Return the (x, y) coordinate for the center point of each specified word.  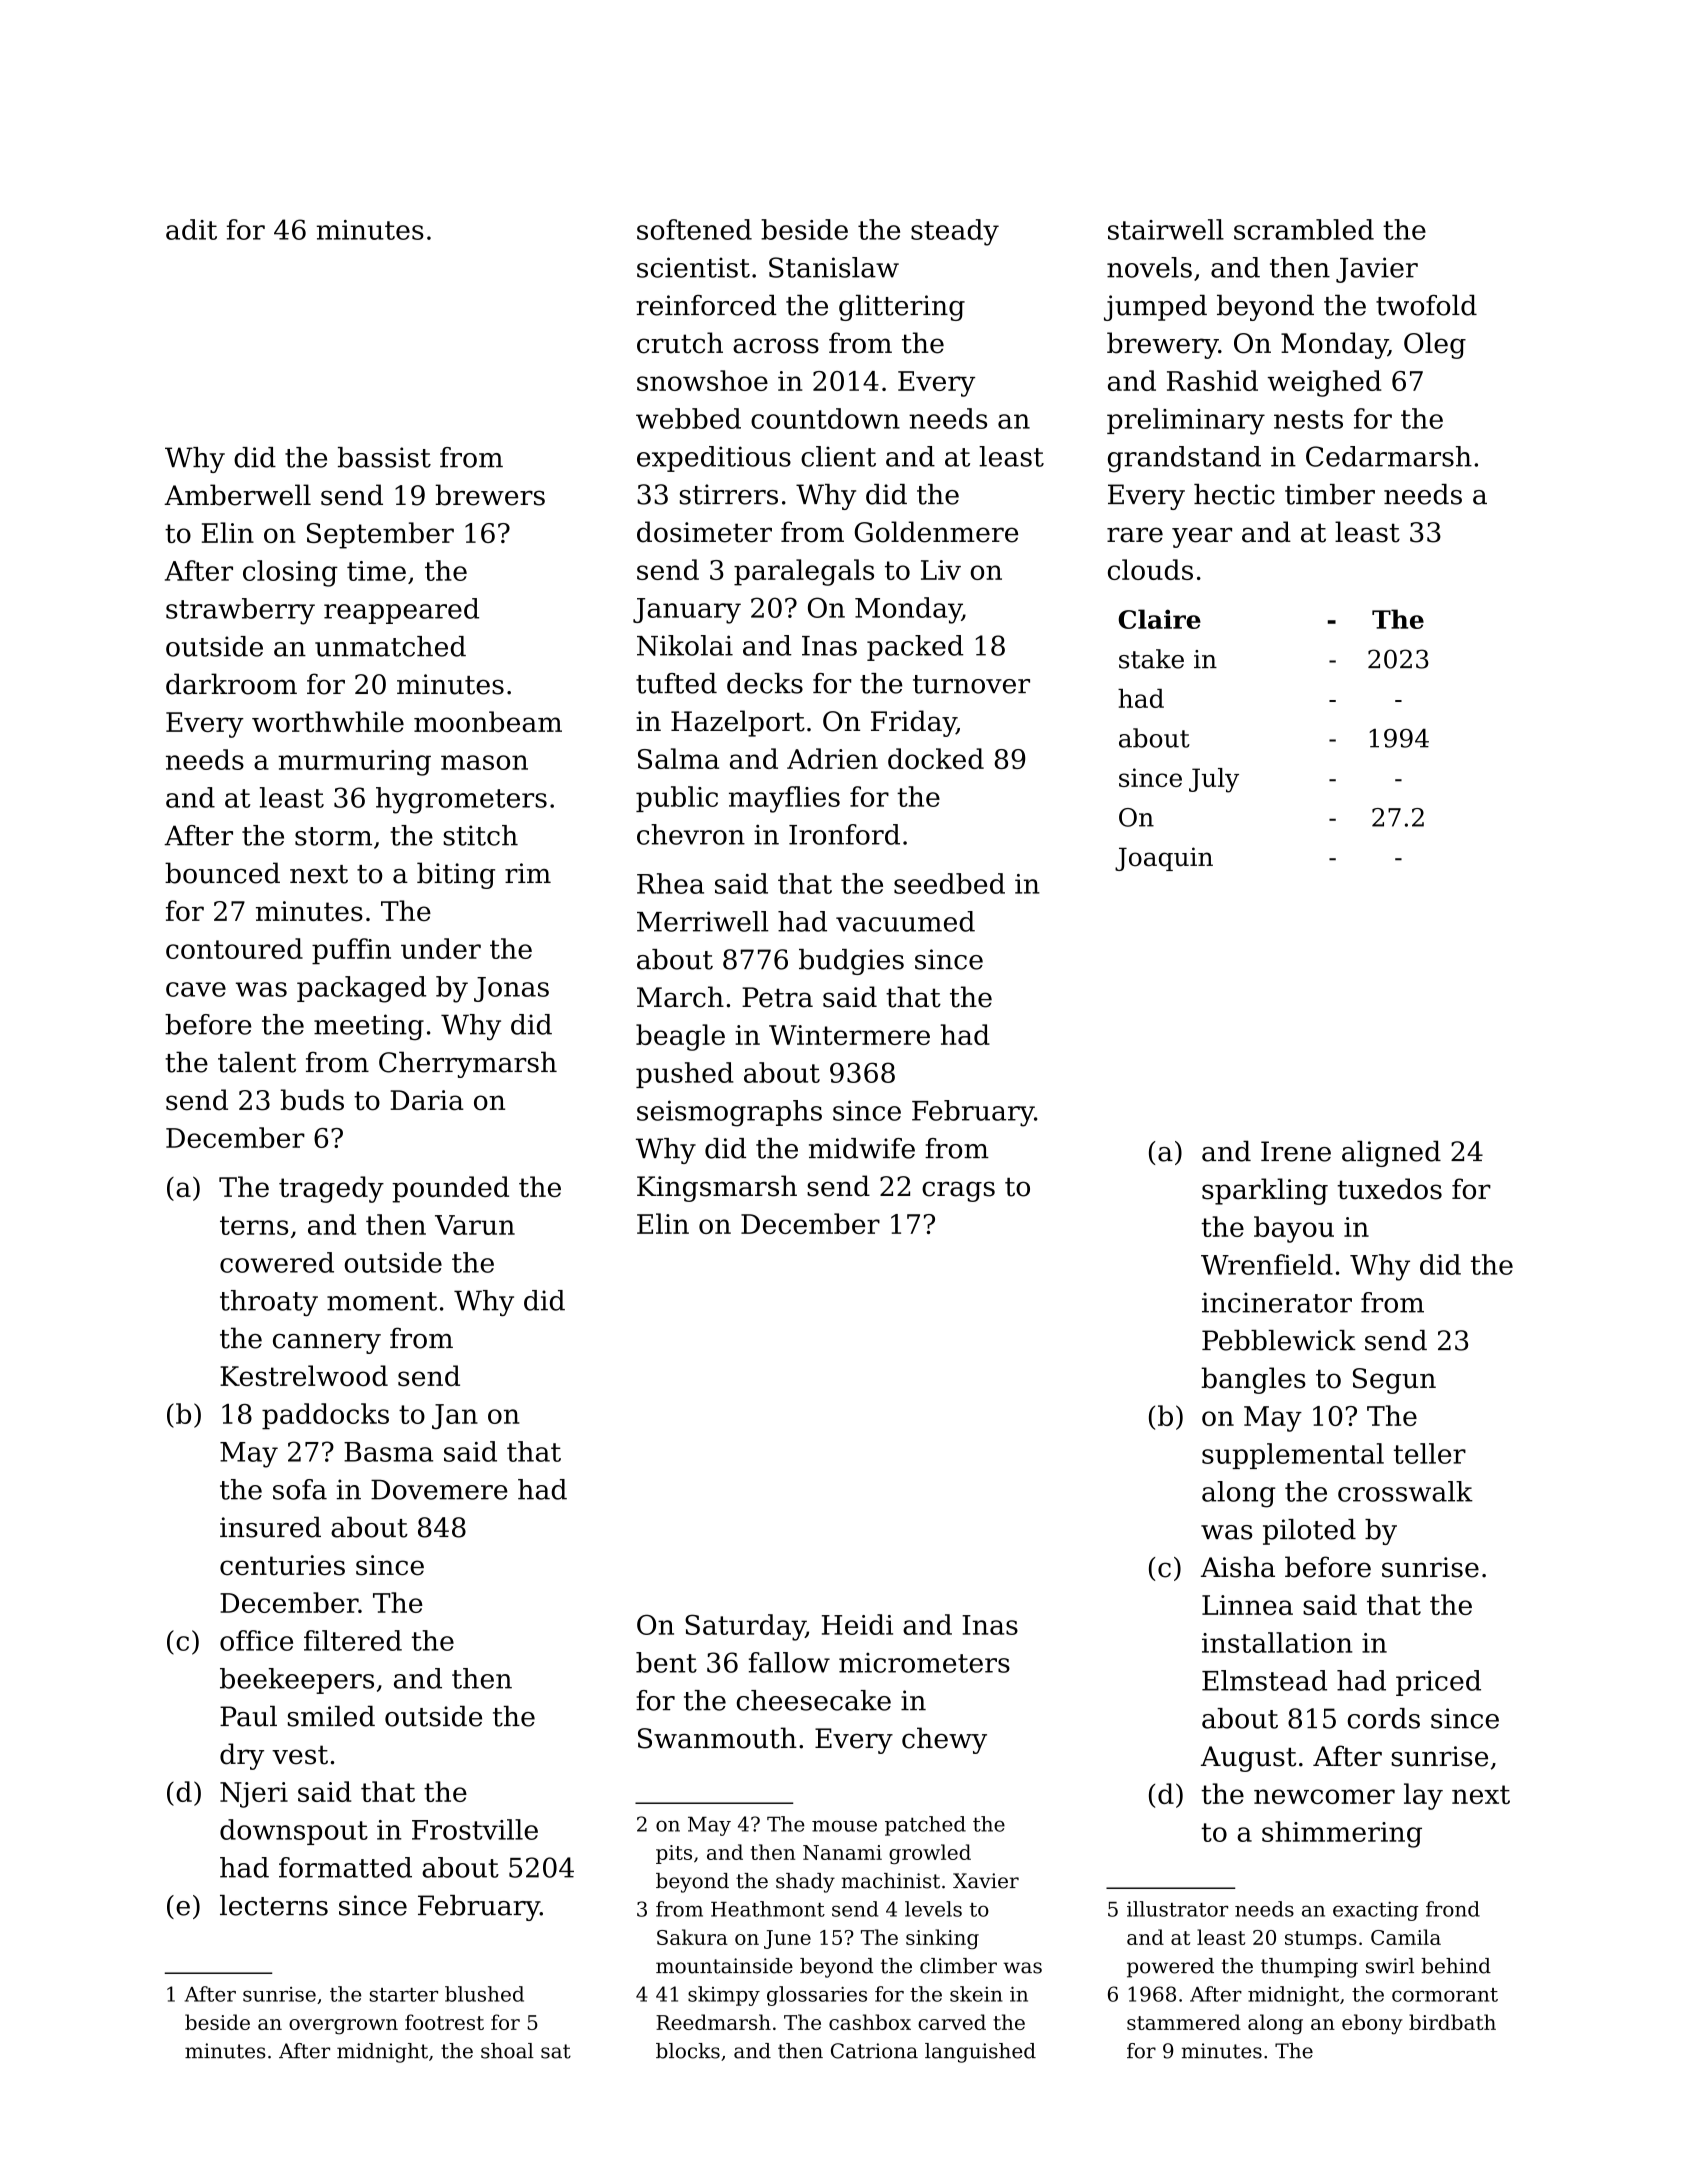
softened (694, 229)
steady (955, 232)
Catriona (874, 2051)
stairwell (1166, 229)
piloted (1309, 1532)
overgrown (343, 2027)
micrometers (924, 1663)
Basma (388, 1452)
